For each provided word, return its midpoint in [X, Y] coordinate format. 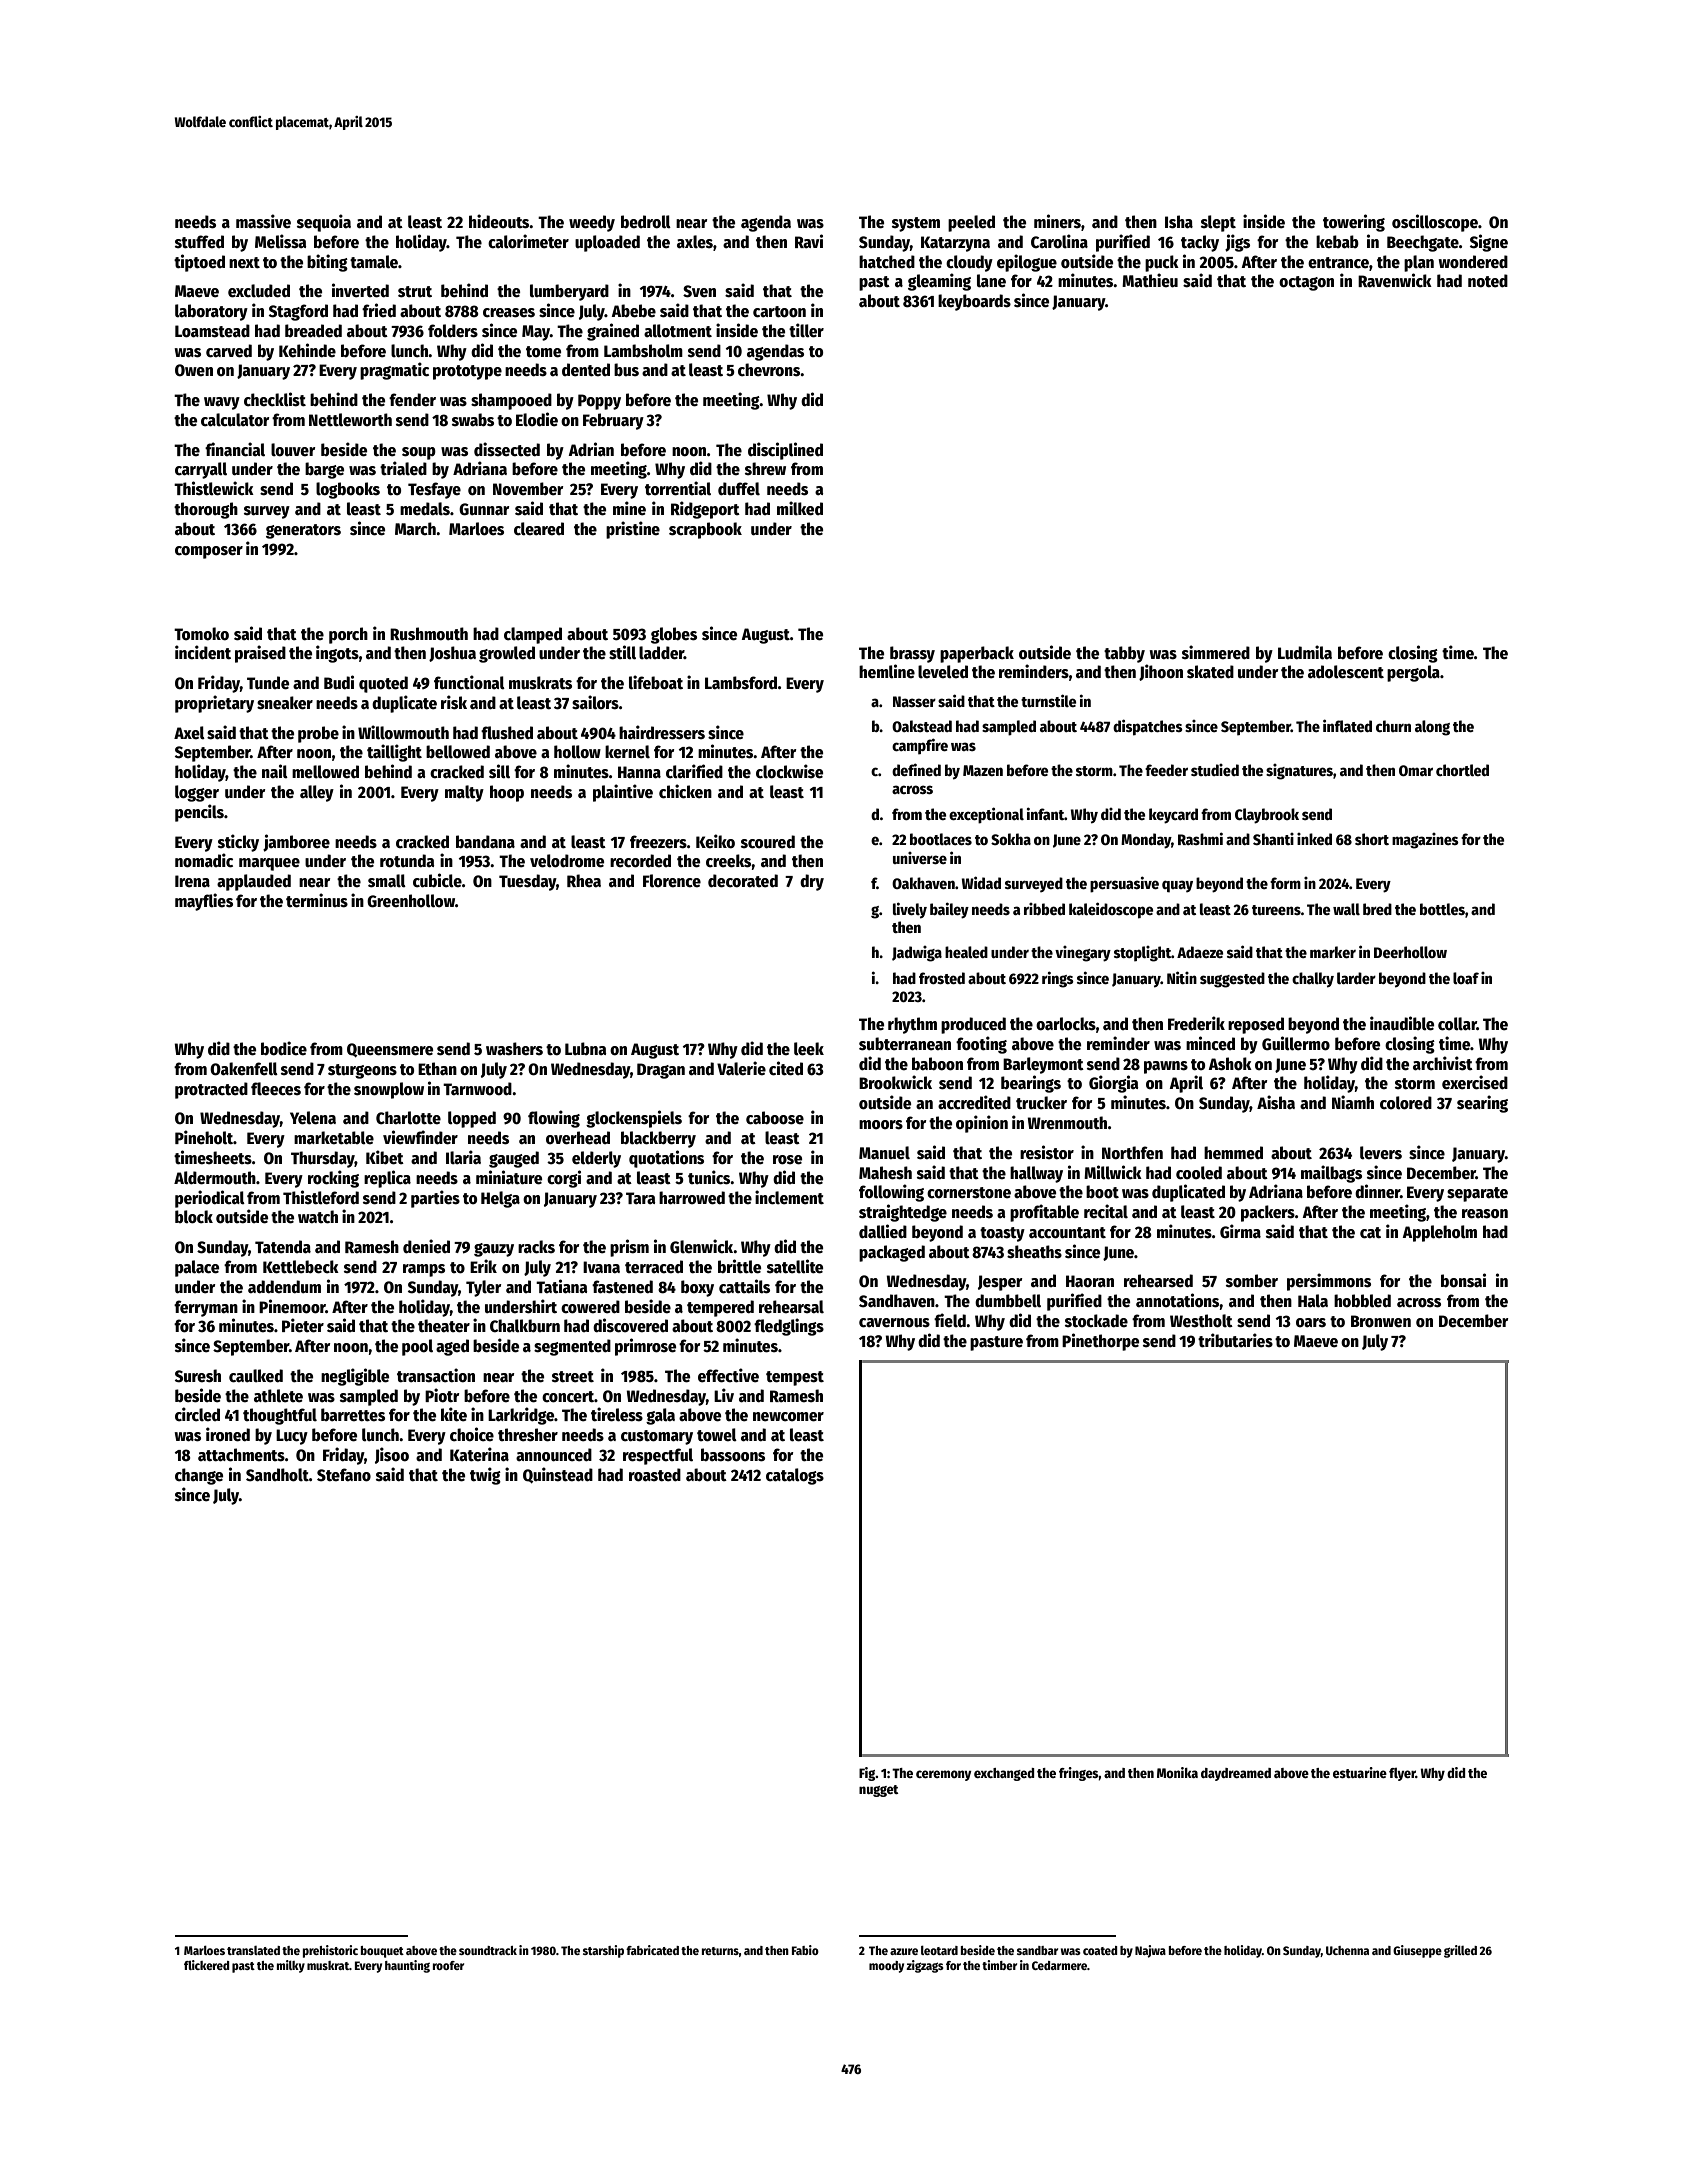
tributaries [1235, 1340]
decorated [743, 881]
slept [1218, 223]
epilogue [1027, 263]
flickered [207, 1965]
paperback [977, 654]
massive [263, 221]
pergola [1413, 673]
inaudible [1402, 1023]
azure [904, 1951]
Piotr [442, 1395]
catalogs [795, 1476]
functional [469, 682]
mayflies [204, 902]
